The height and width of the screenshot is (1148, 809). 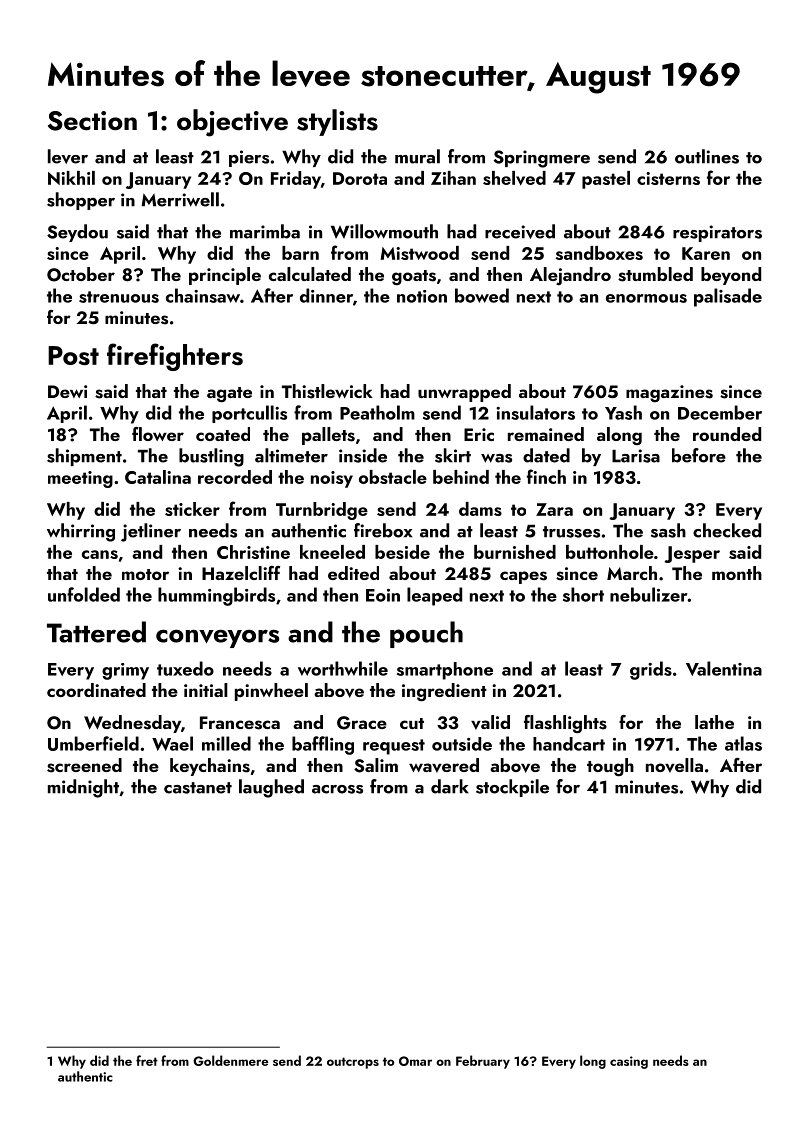 What do you see at coordinates (353, 1063) in the screenshot?
I see `outcrops` at bounding box center [353, 1063].
